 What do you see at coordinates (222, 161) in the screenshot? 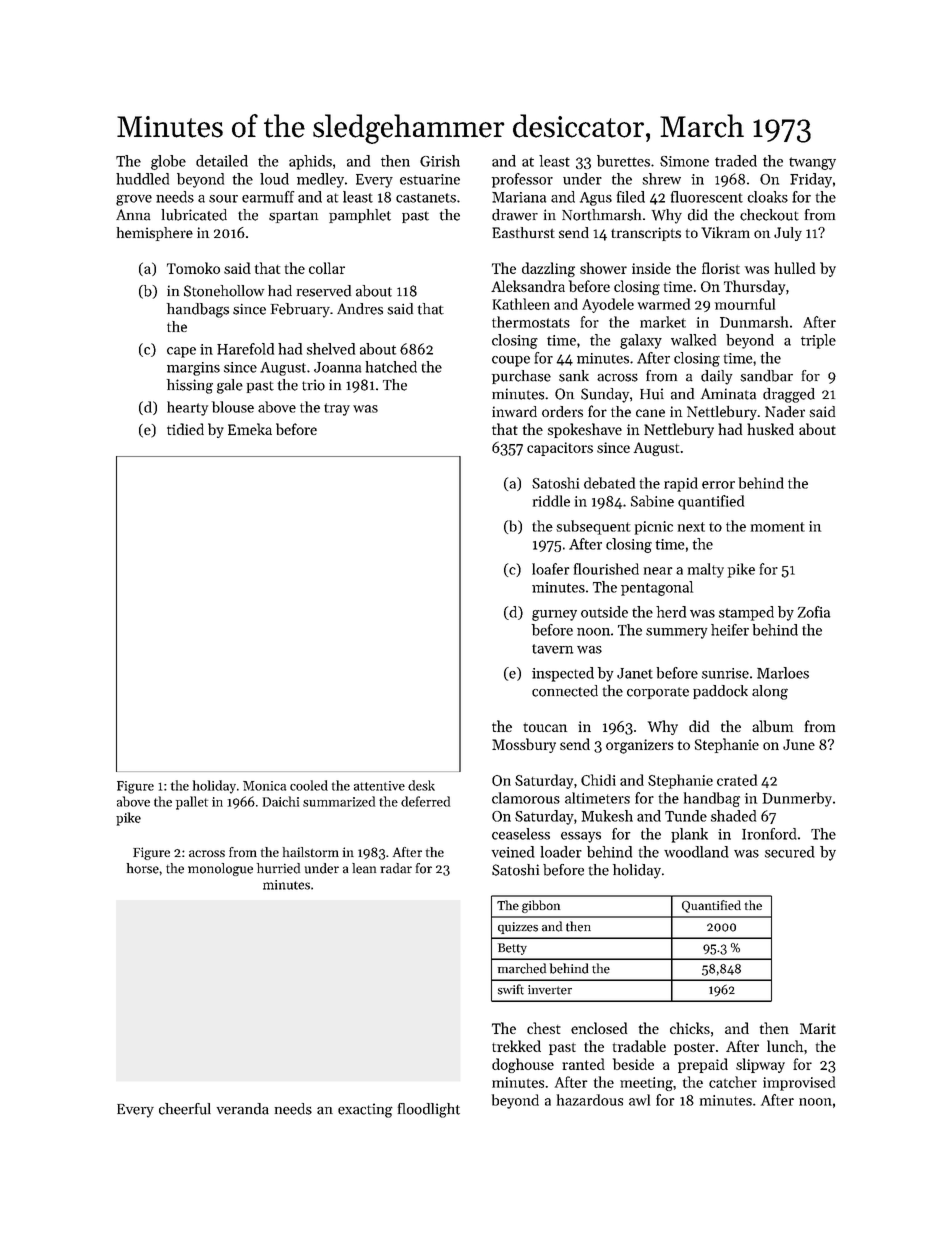
I see `detailed` at bounding box center [222, 161].
